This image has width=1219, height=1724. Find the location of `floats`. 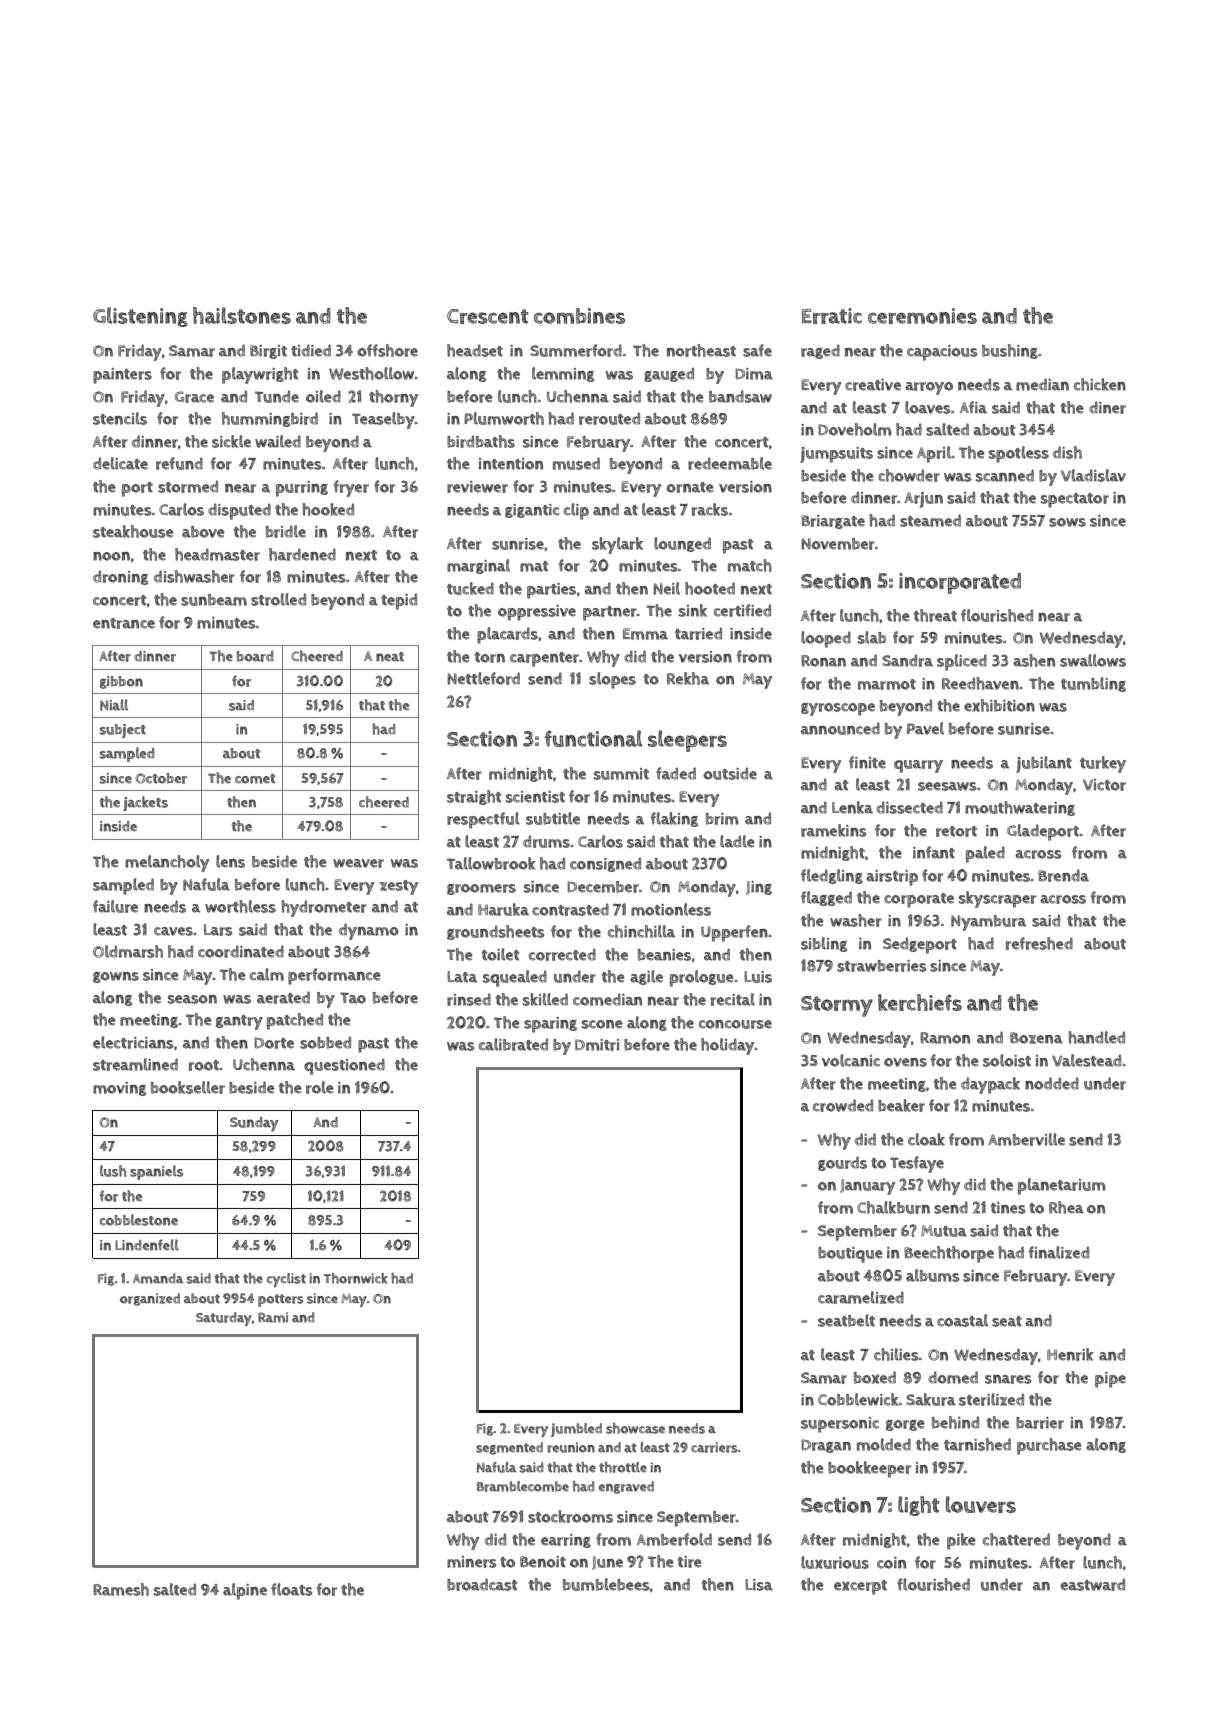

floats is located at coordinates (292, 1589).
